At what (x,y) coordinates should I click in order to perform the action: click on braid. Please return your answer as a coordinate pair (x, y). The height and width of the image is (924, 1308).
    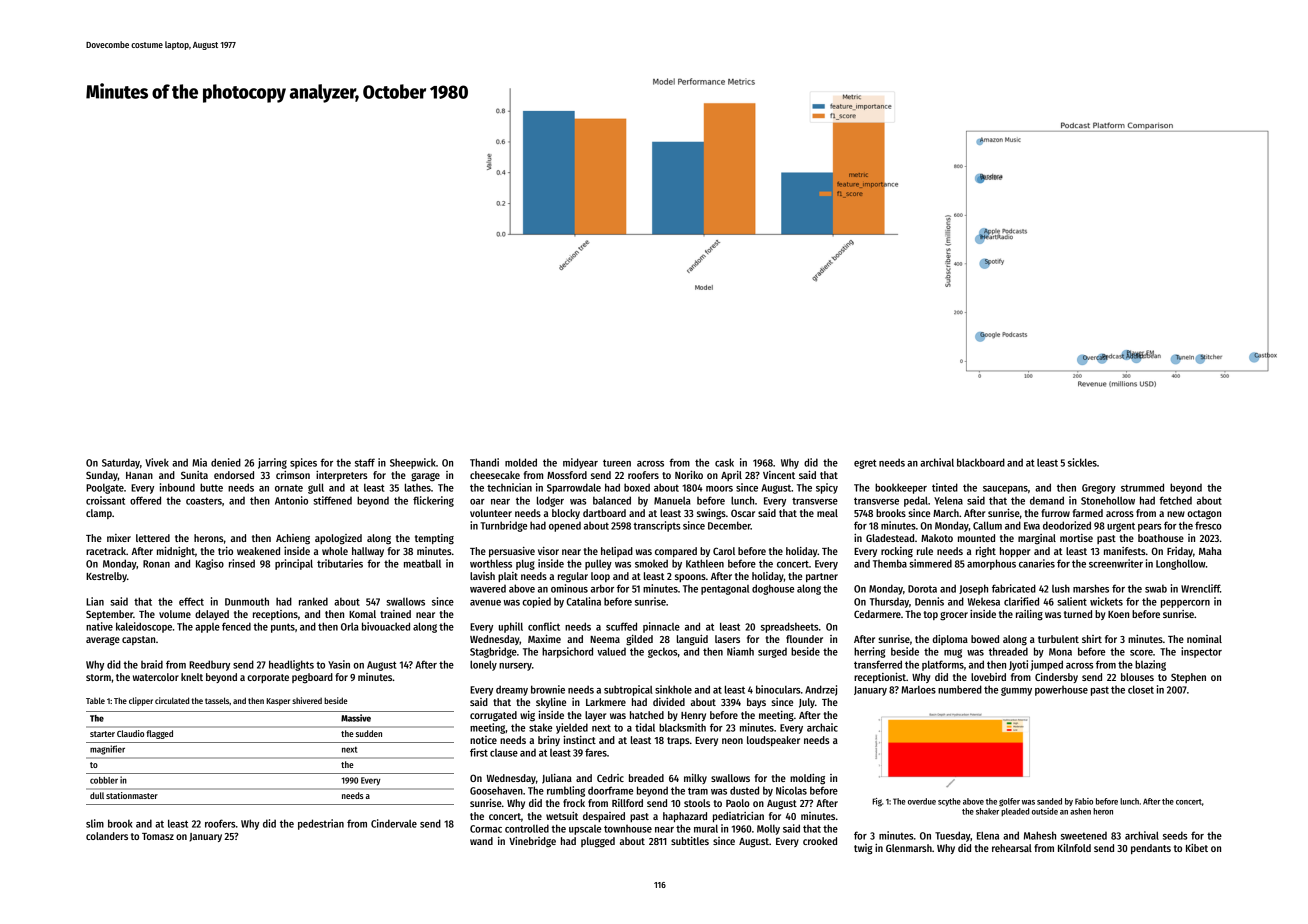
    Looking at the image, I should click on (152, 664).
